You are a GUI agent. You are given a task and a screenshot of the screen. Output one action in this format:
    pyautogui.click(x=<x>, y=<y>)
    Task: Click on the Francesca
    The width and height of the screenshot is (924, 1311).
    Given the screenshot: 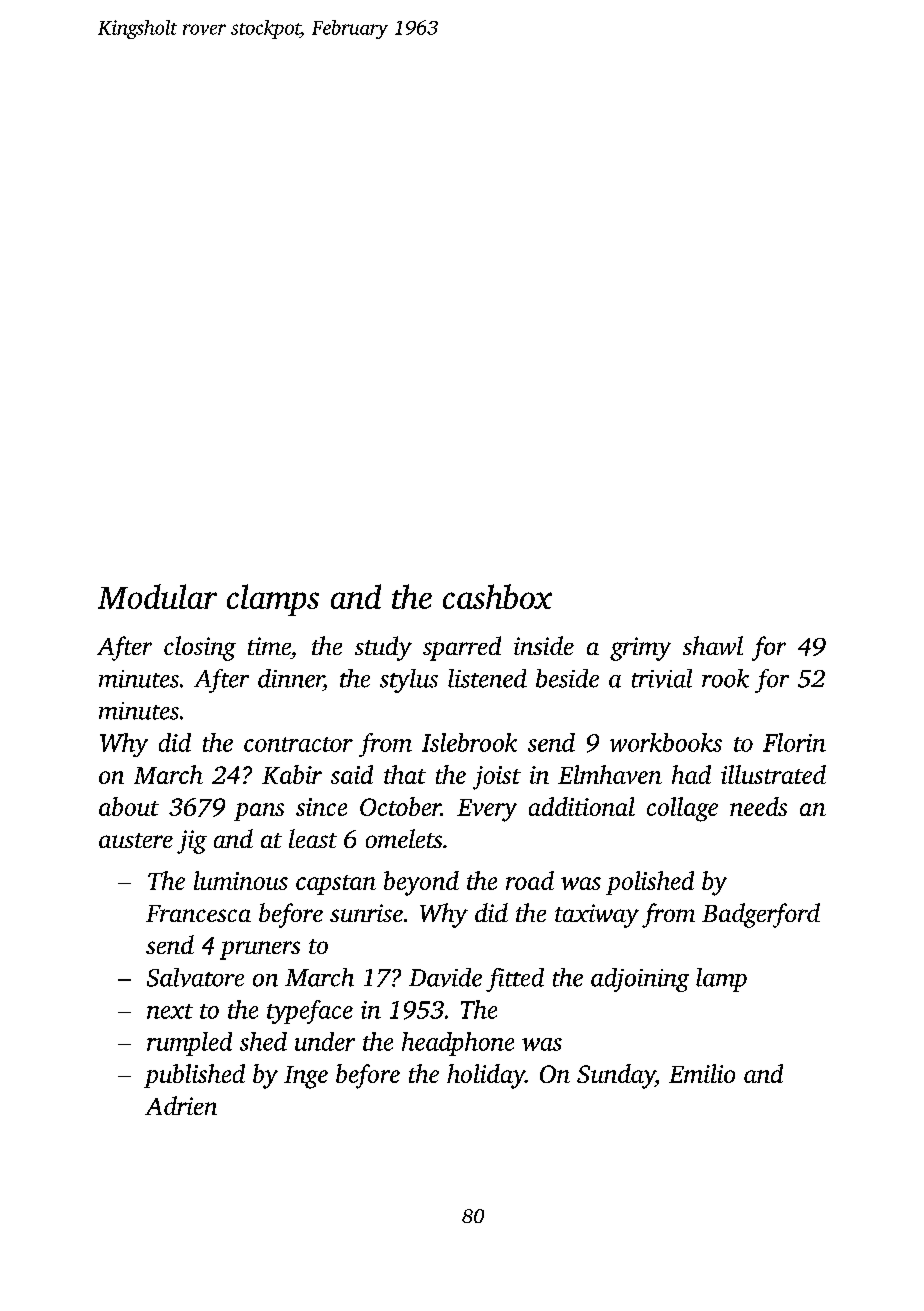 What is the action you would take?
    pyautogui.click(x=198, y=913)
